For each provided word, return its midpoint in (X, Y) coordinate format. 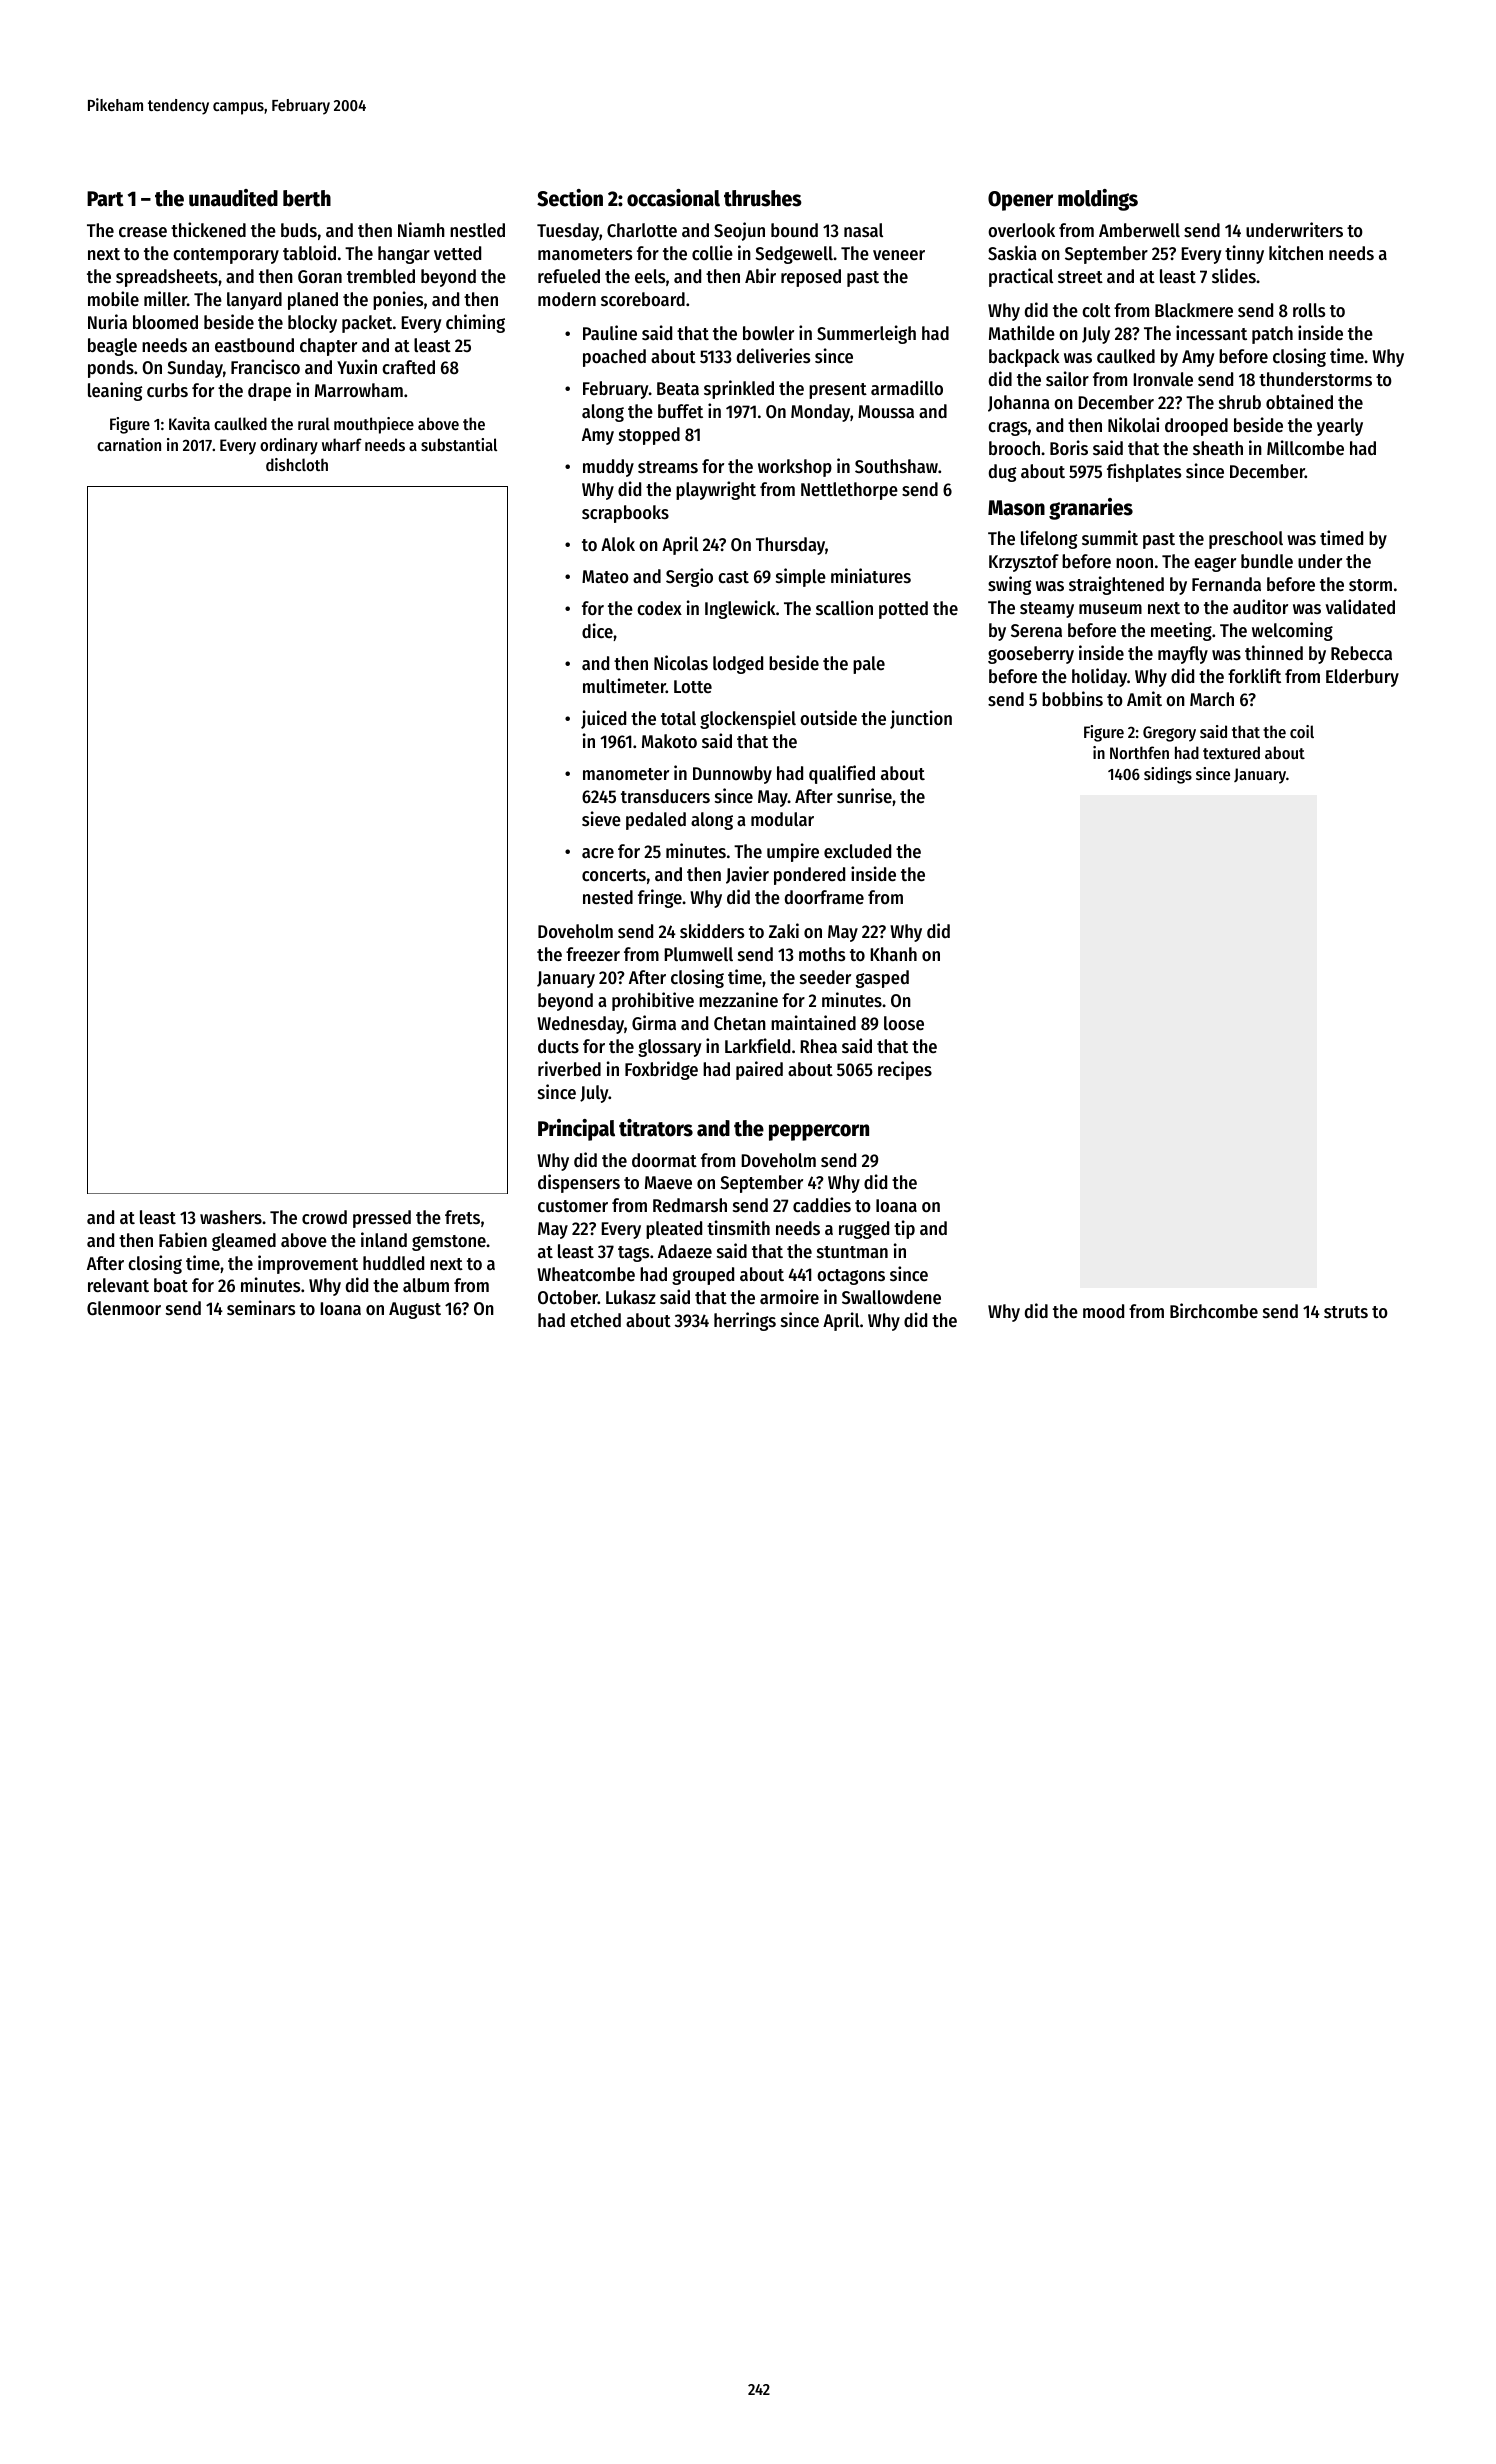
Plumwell (698, 954)
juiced (603, 719)
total (678, 718)
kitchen (1296, 252)
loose (904, 1023)
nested (608, 897)
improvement (308, 1264)
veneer (899, 255)
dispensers (579, 1183)
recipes (905, 1070)
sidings (1168, 775)
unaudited (233, 198)
